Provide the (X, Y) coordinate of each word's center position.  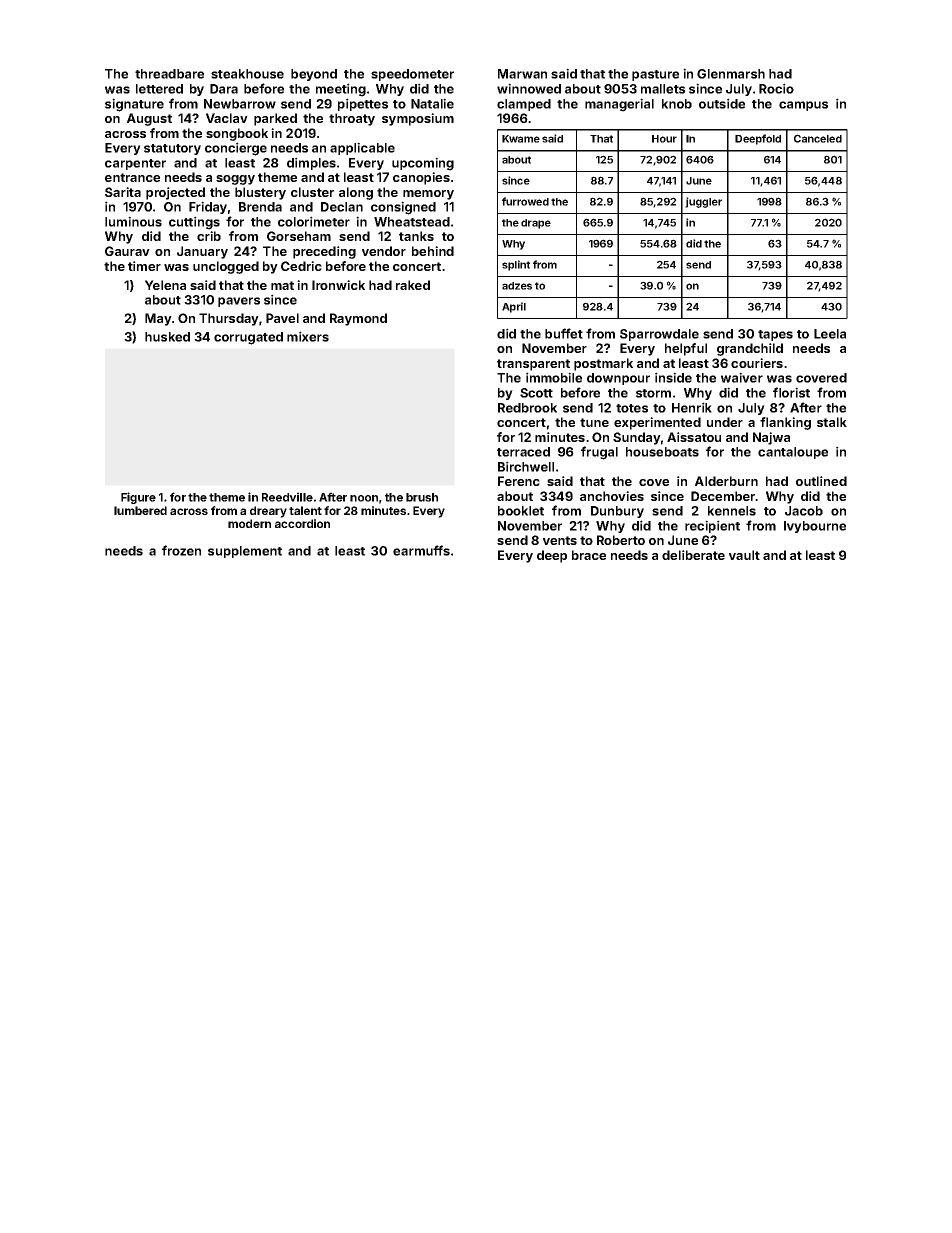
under (725, 422)
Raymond (358, 319)
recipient (712, 526)
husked (167, 337)
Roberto (621, 540)
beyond (314, 75)
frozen (181, 550)
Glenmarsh (731, 74)
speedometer (412, 75)
